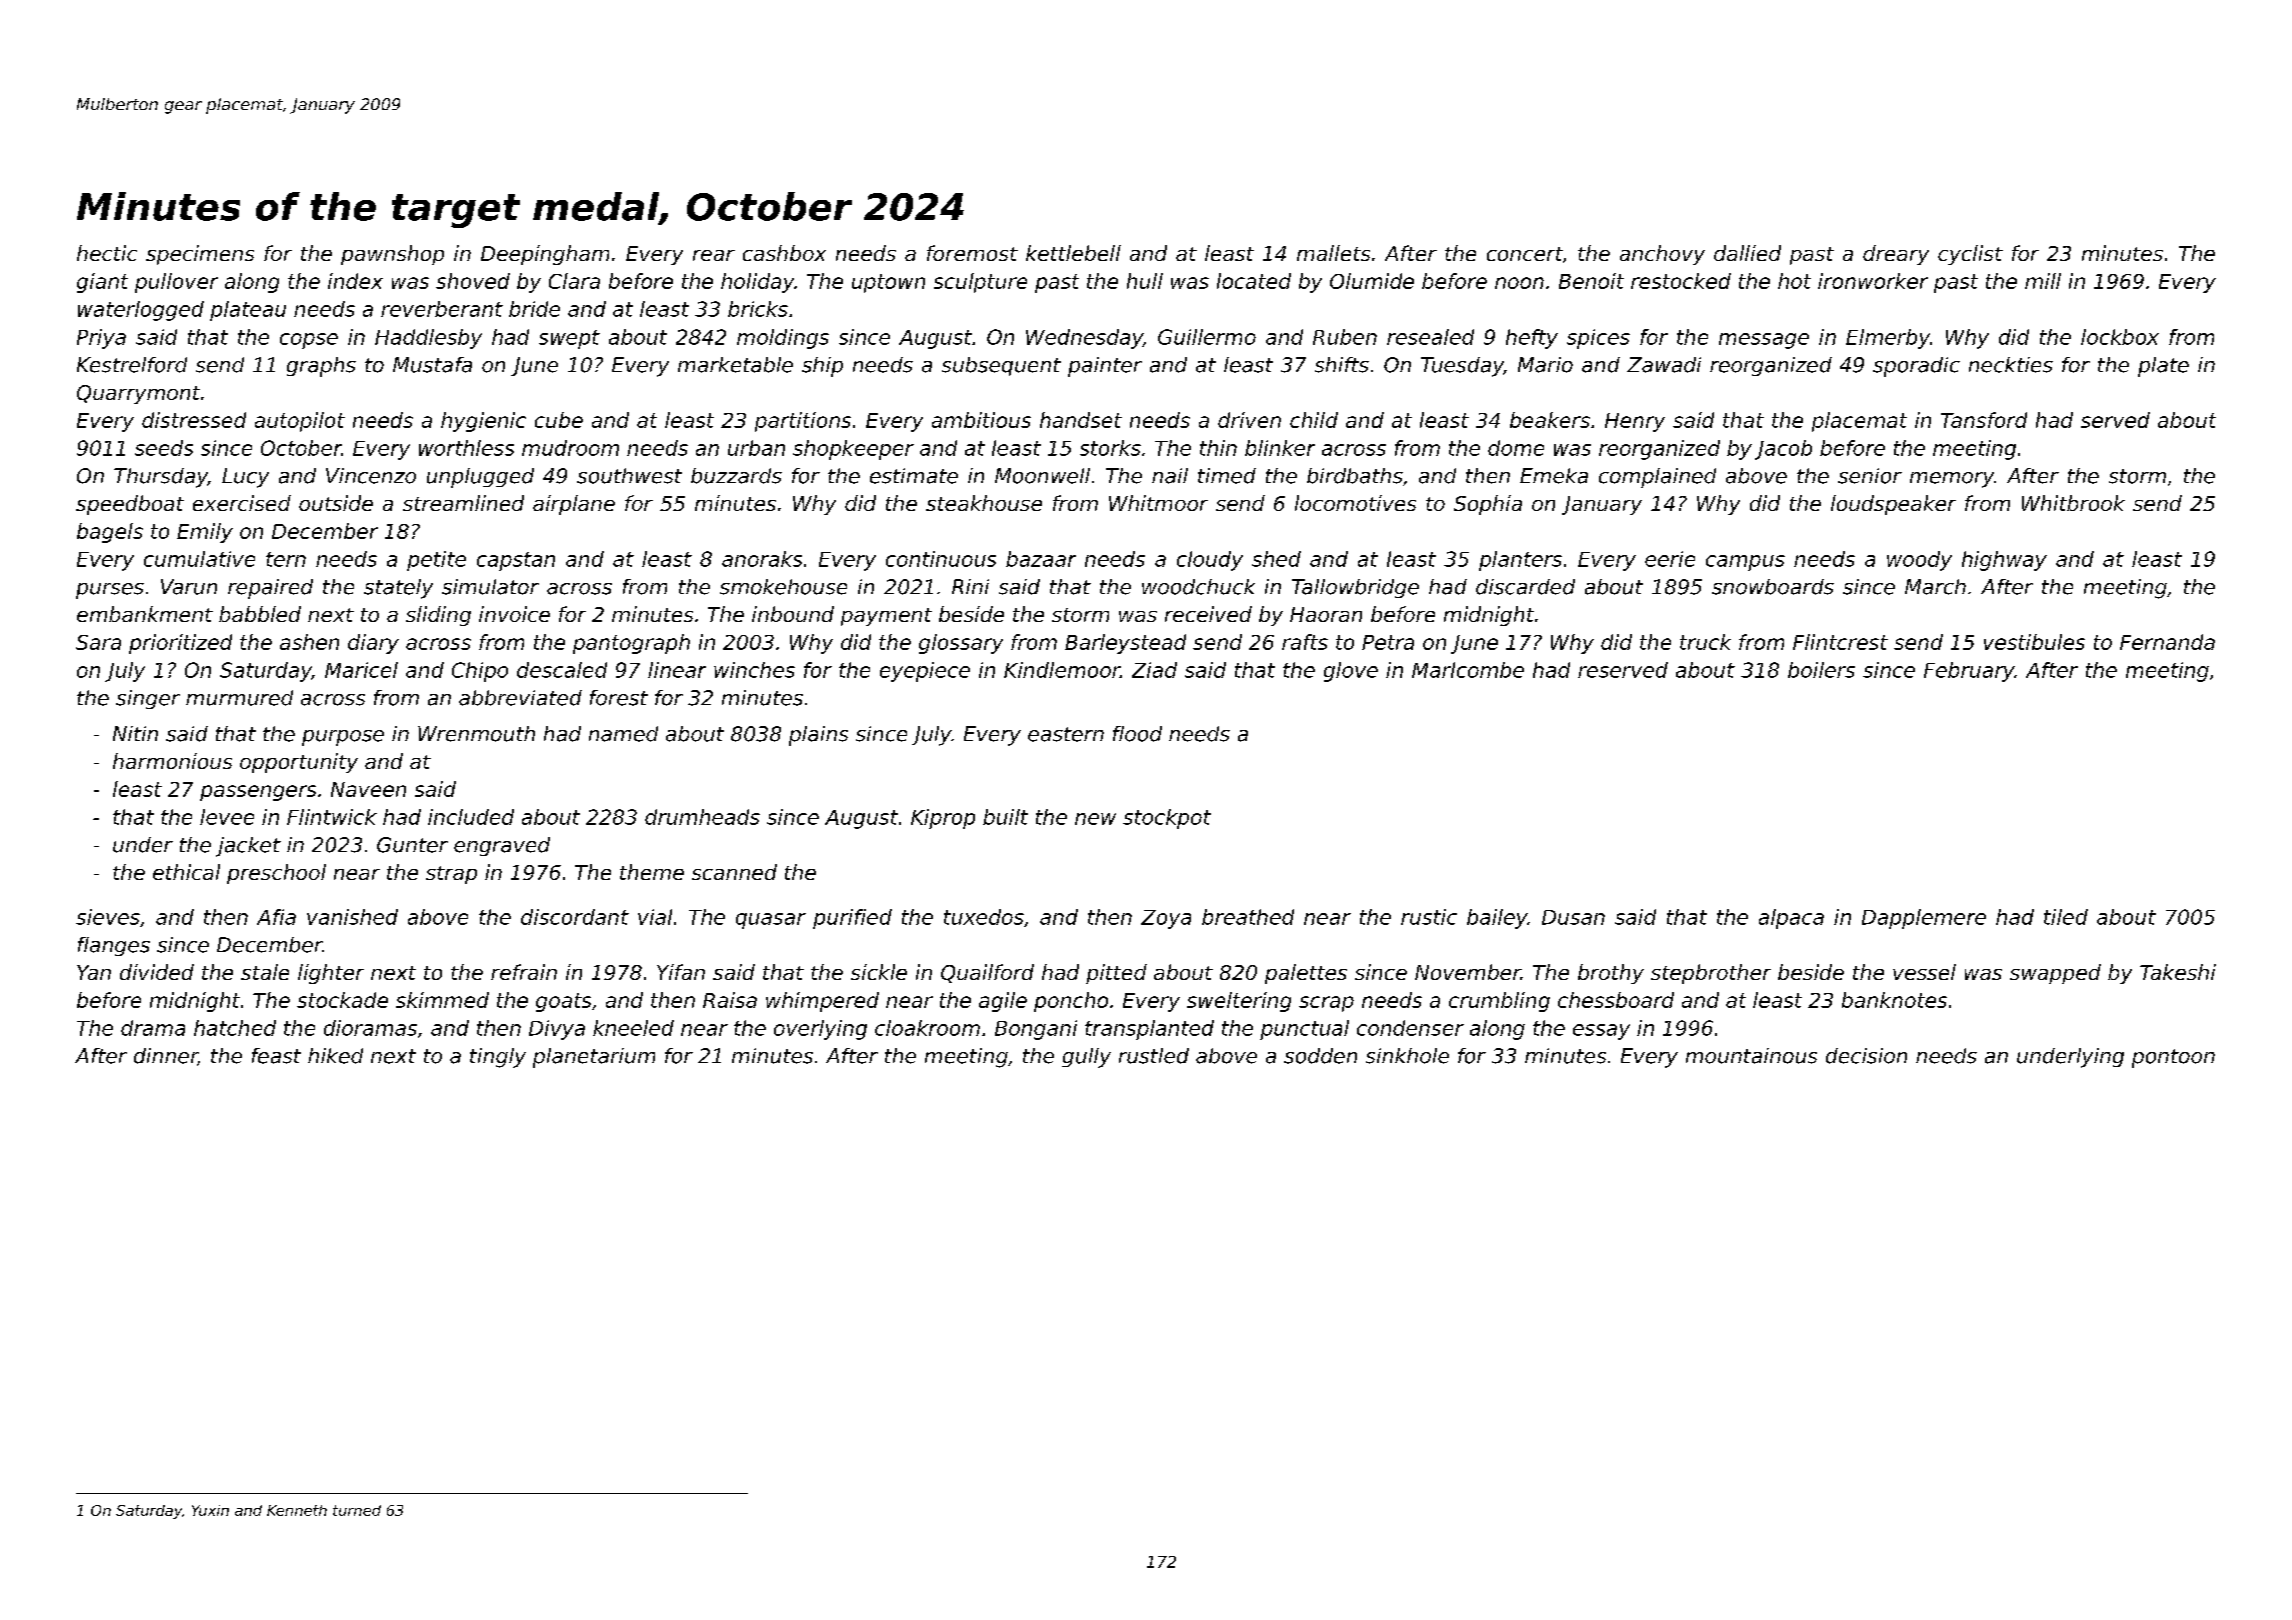  What do you see at coordinates (1062, 670) in the image?
I see `Kindlemoor` at bounding box center [1062, 670].
